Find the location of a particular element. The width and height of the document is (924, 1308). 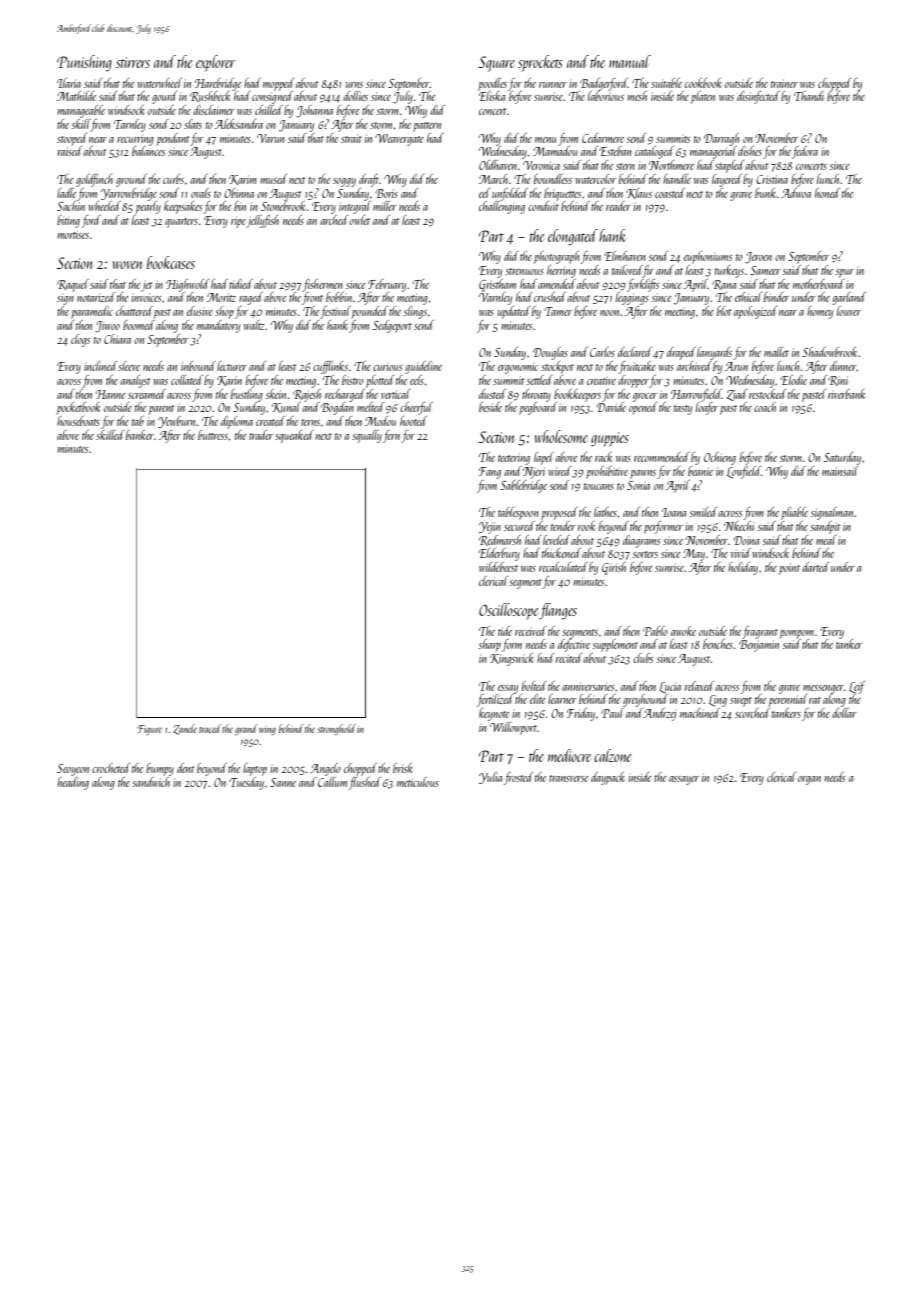

cookbook is located at coordinates (703, 83).
